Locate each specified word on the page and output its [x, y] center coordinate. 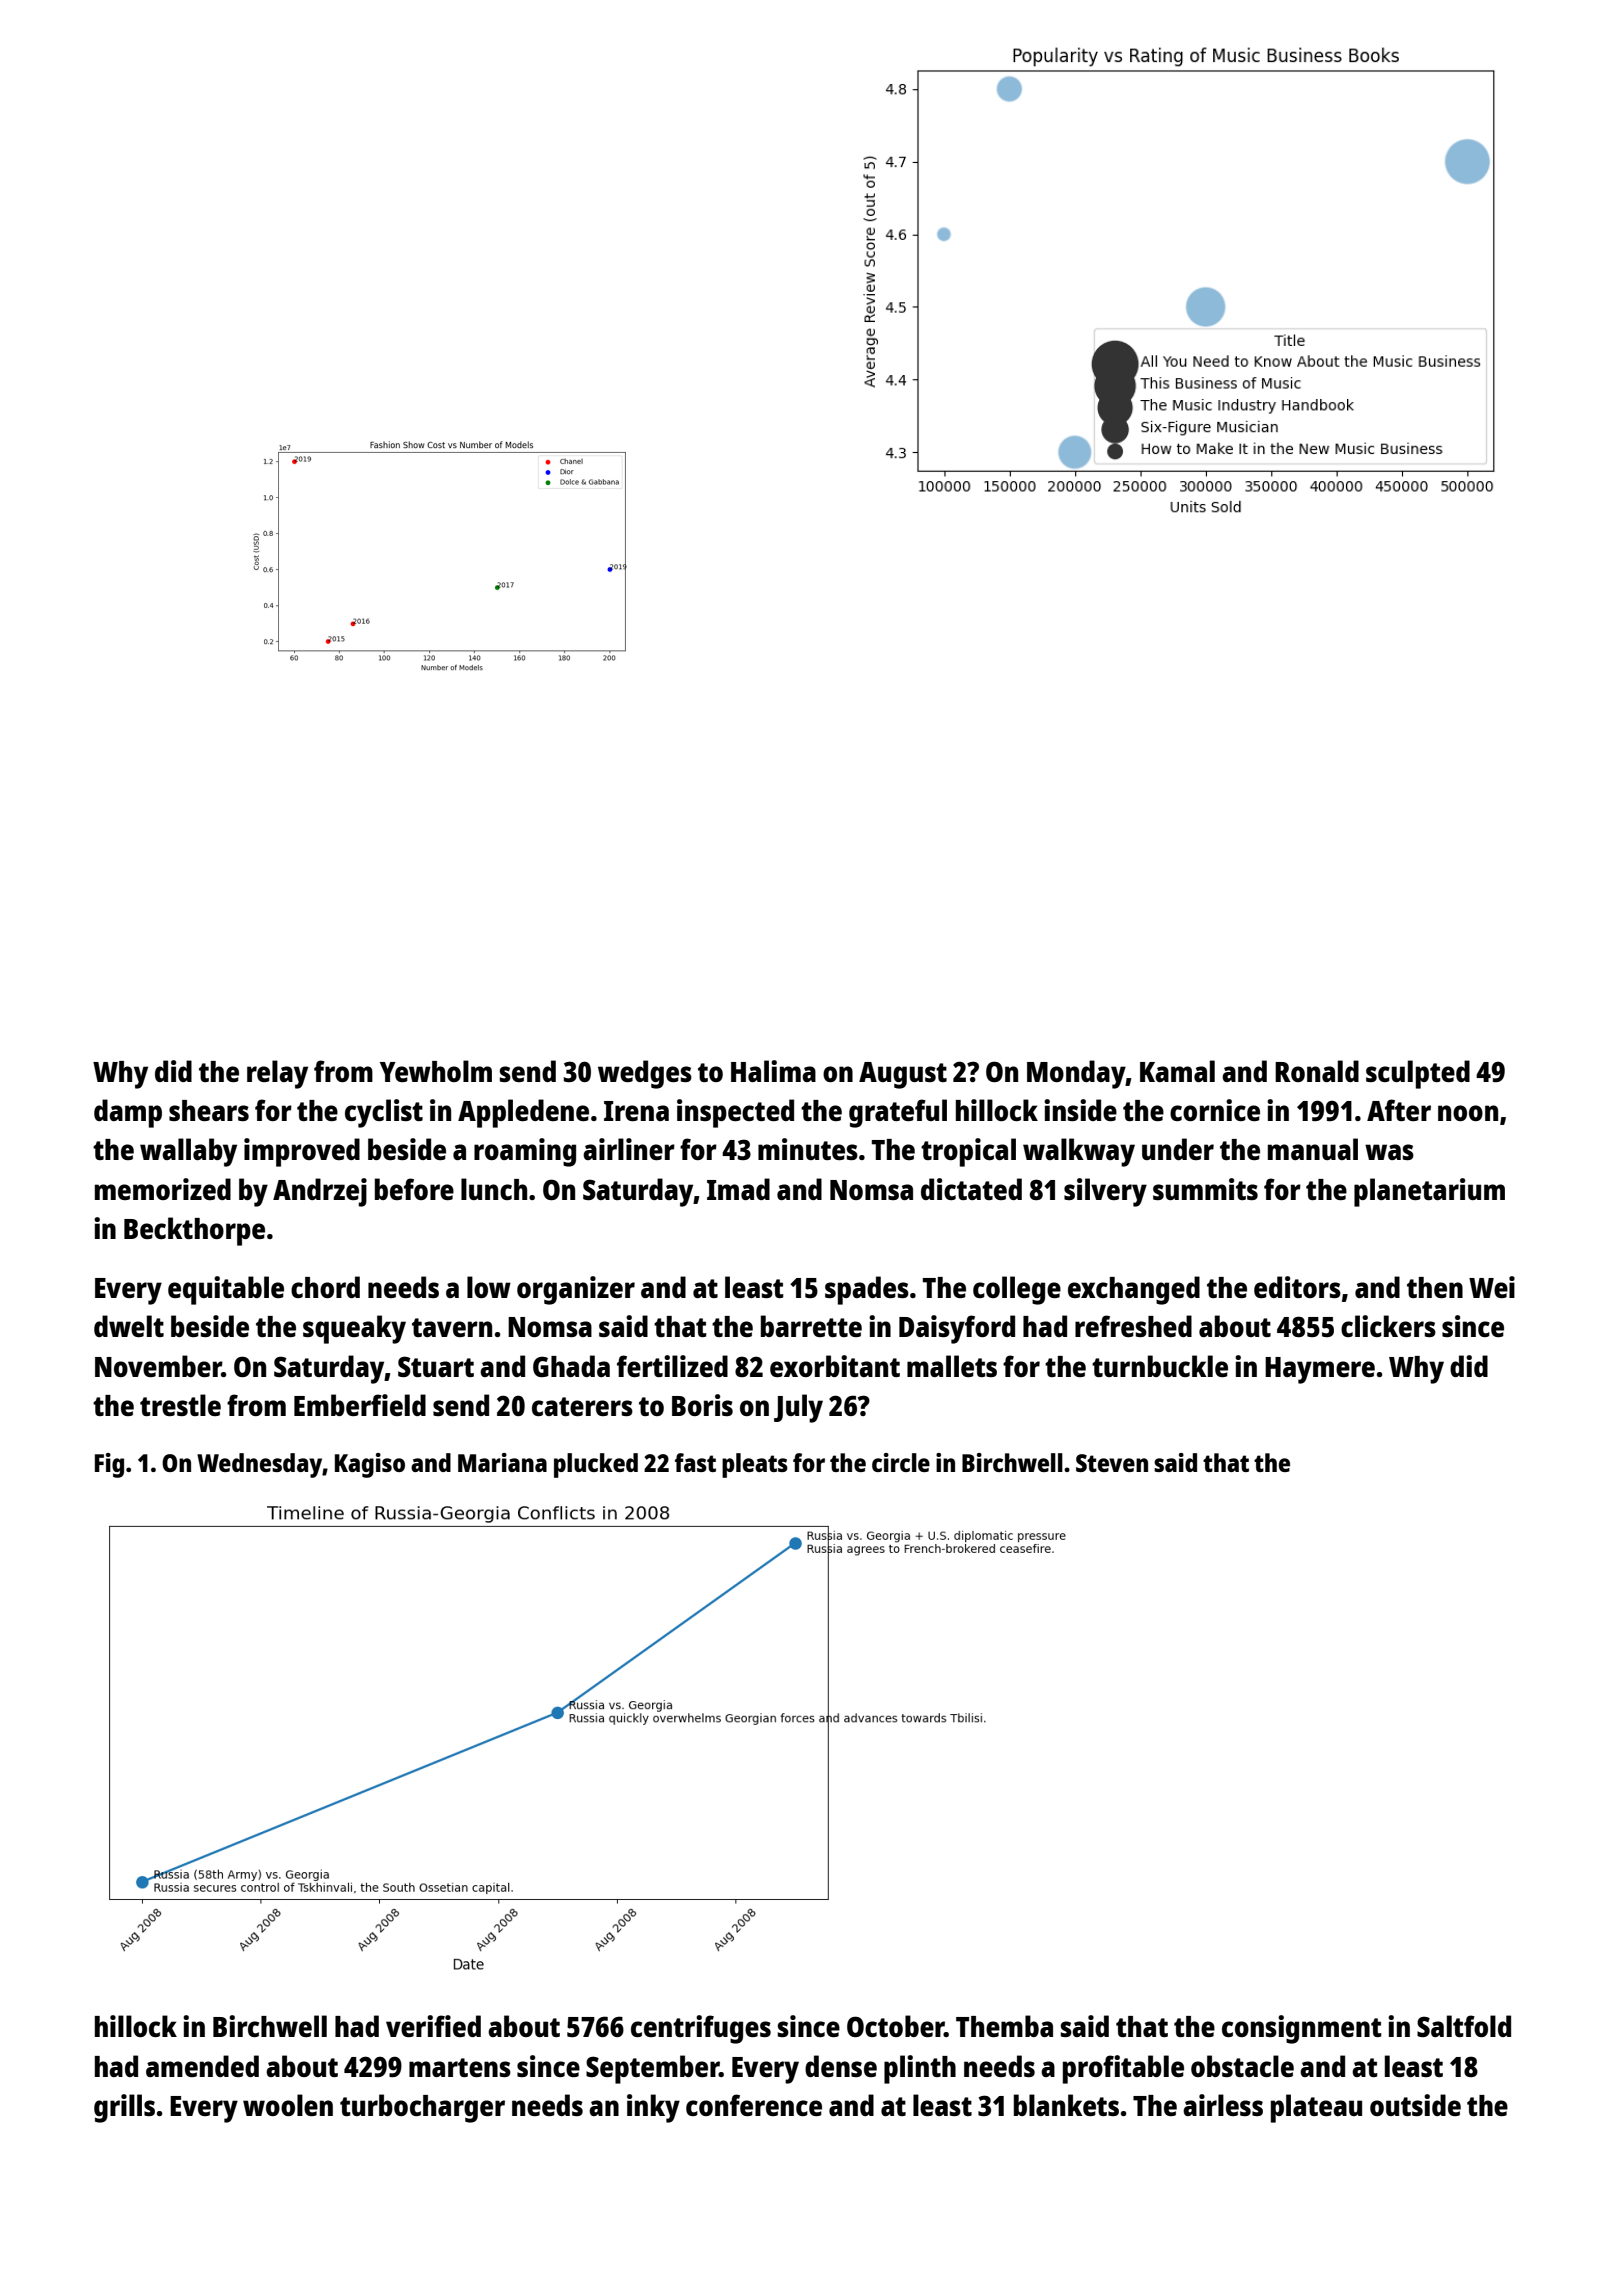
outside [1415, 2105]
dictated [971, 1189]
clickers [1388, 1326]
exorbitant [835, 1366]
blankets [1066, 2105]
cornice [1215, 1110]
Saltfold [1464, 2026]
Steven [1112, 1463]
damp [128, 1113]
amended [202, 2066]
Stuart [436, 1366]
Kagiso [370, 1465]
